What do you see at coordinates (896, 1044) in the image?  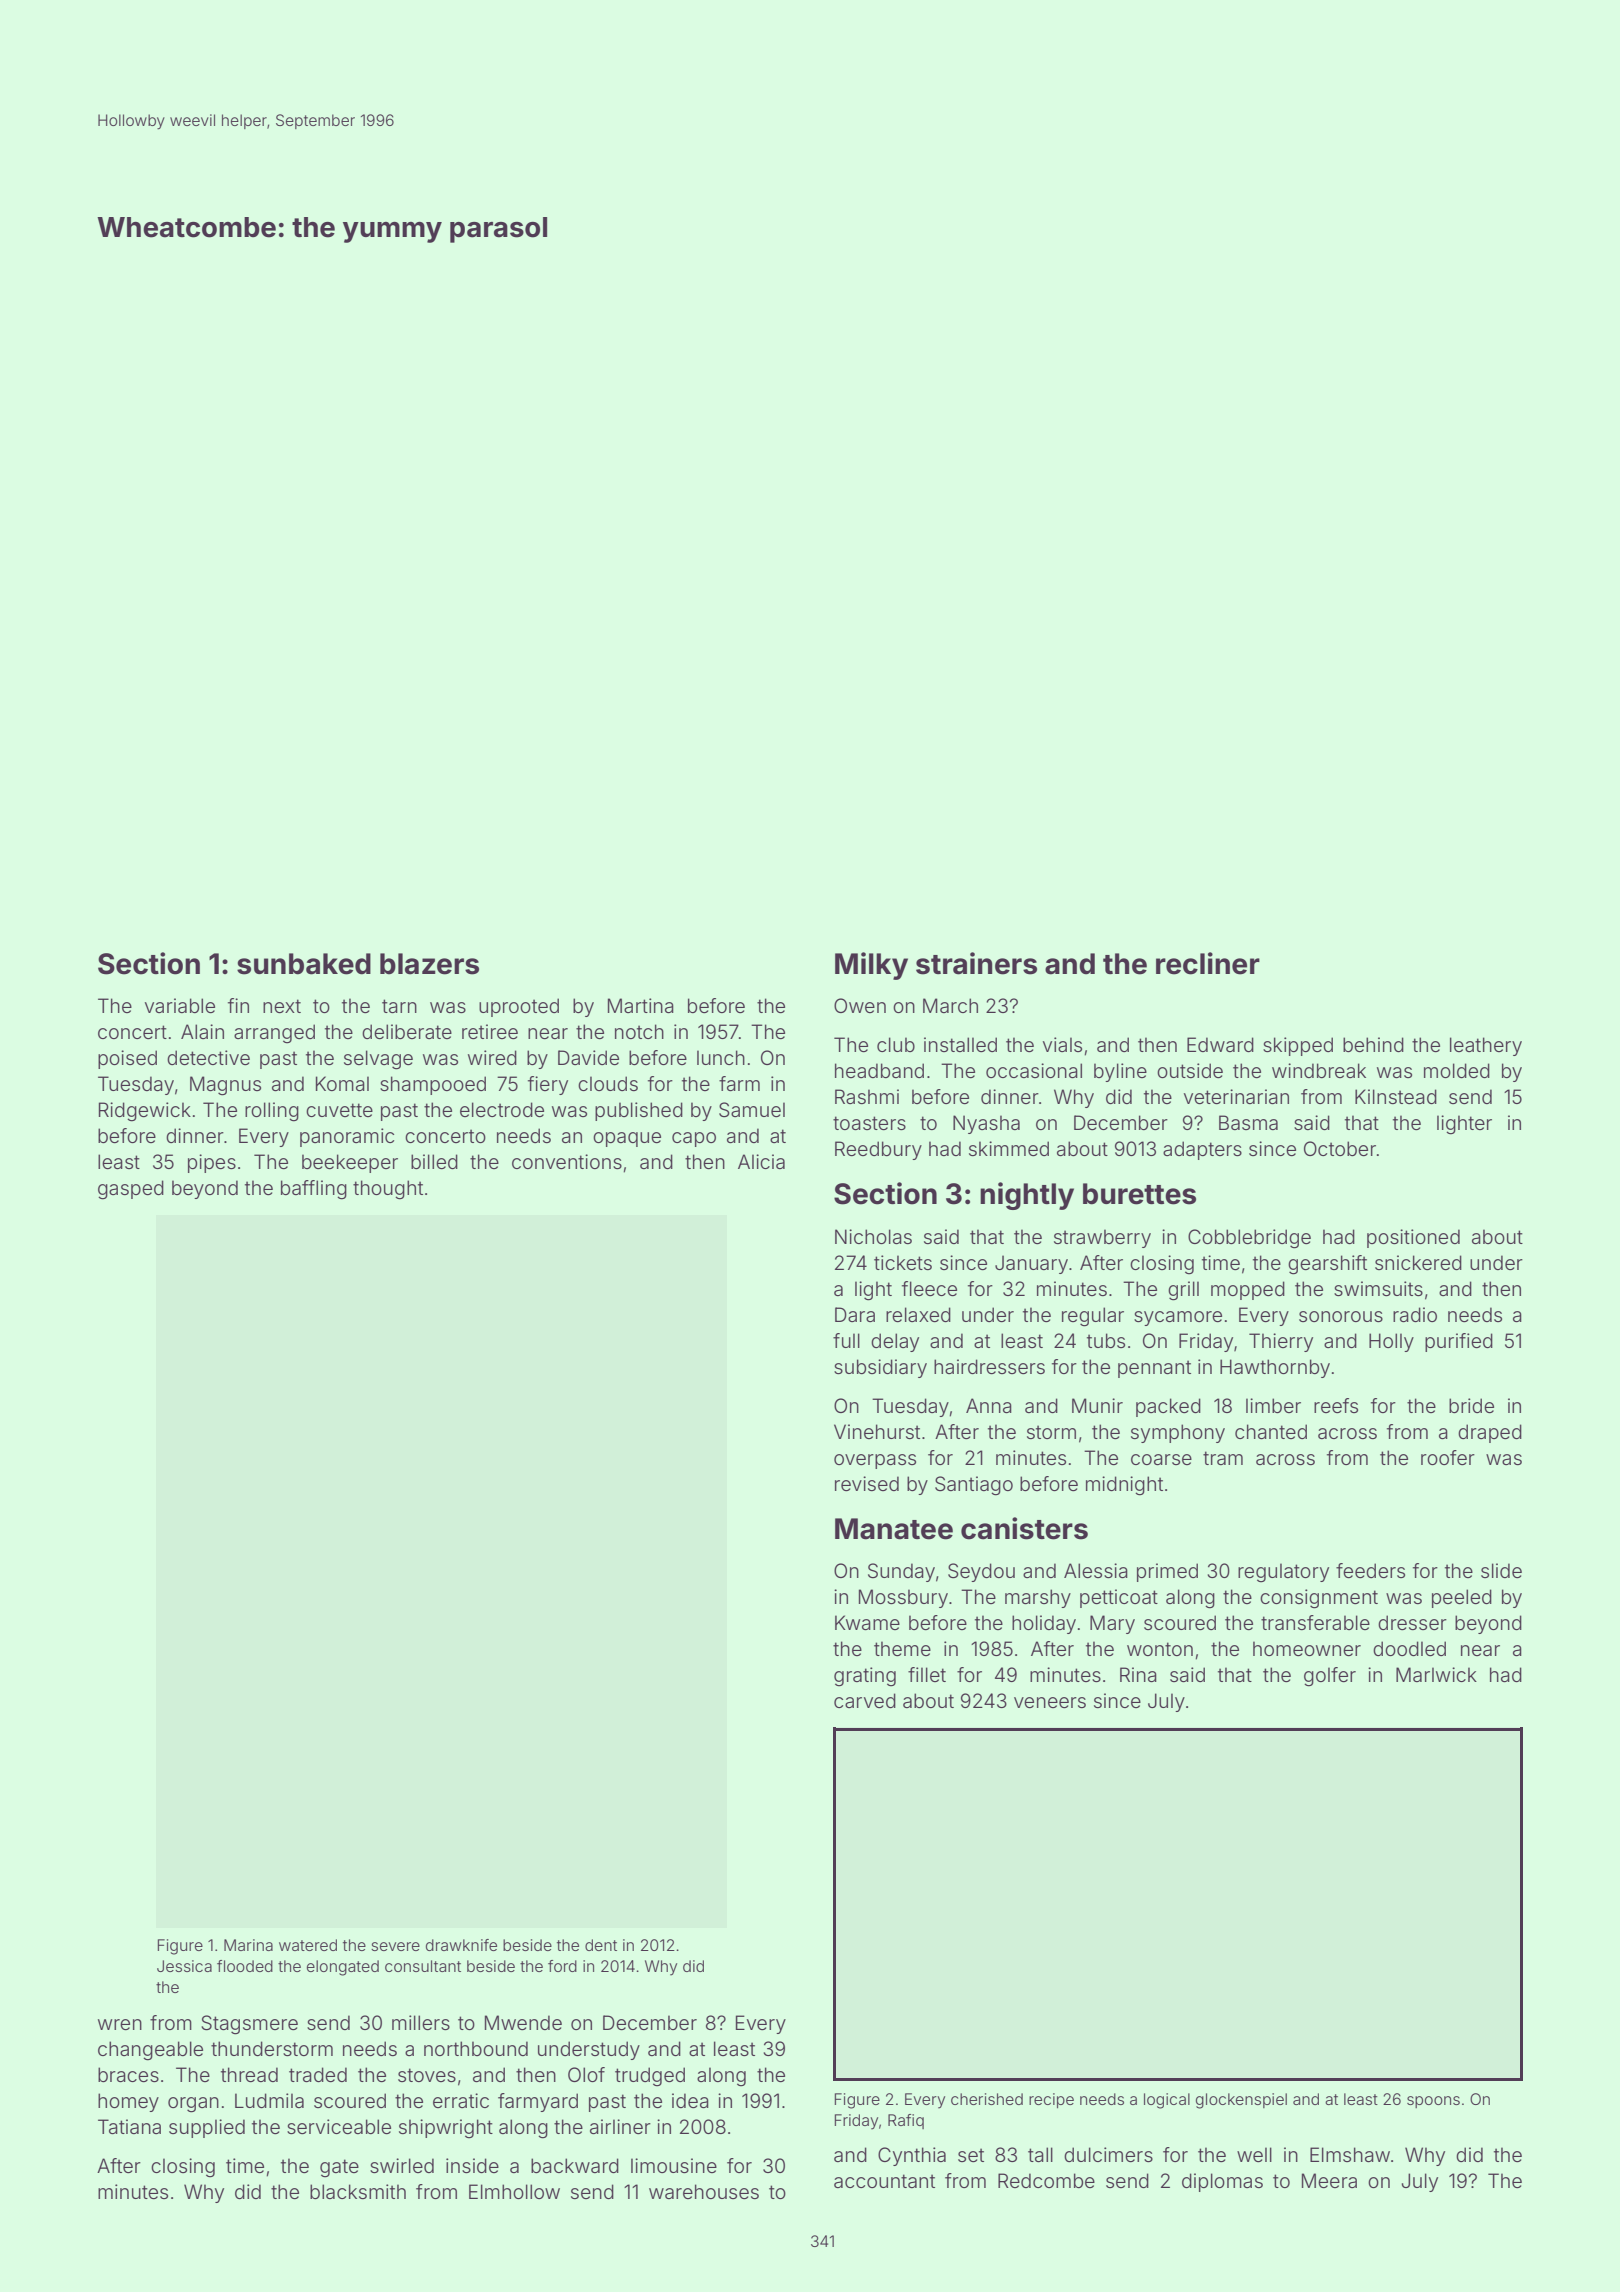 I see `club` at bounding box center [896, 1044].
